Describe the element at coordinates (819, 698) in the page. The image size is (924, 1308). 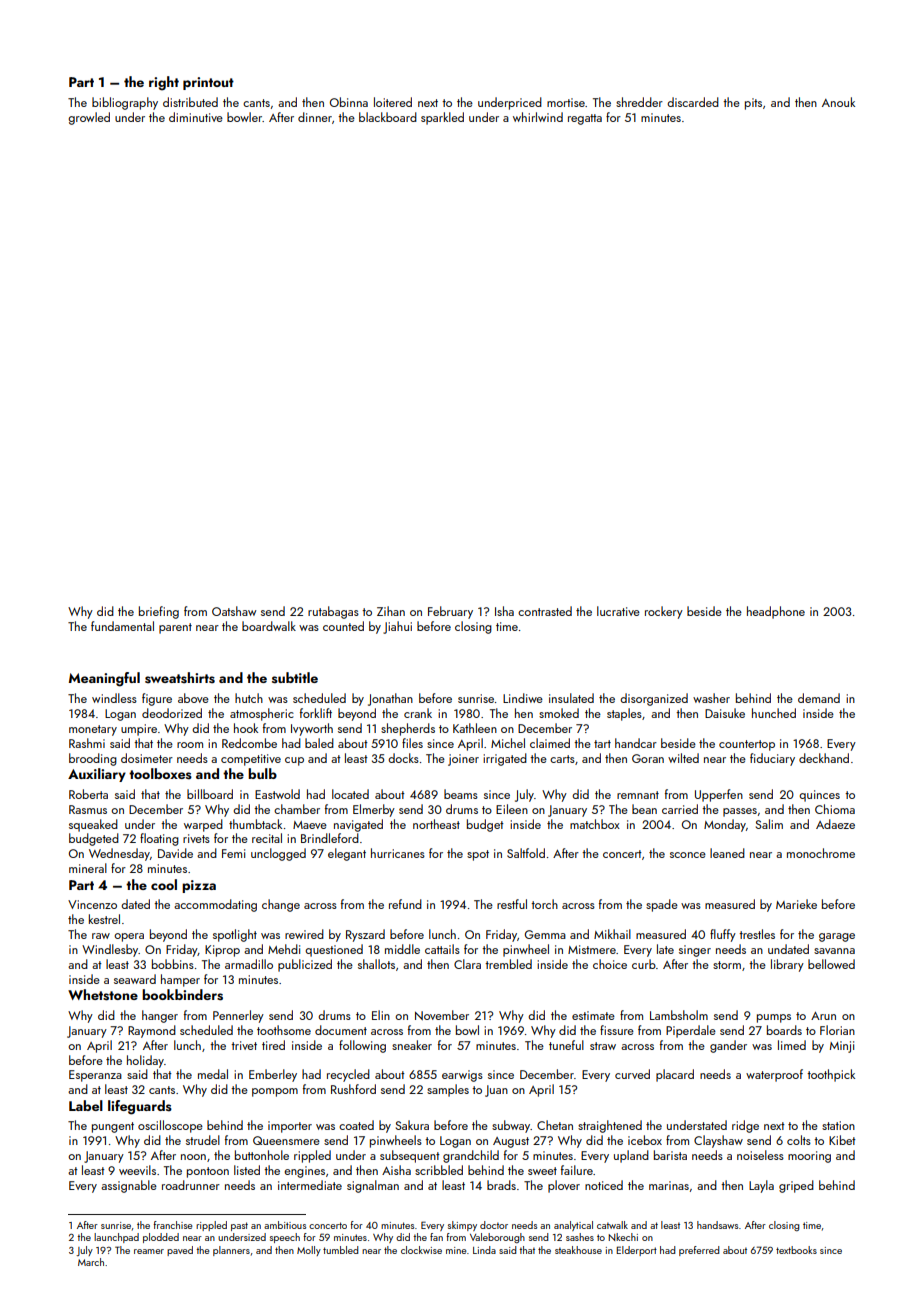
I see `demand` at that location.
